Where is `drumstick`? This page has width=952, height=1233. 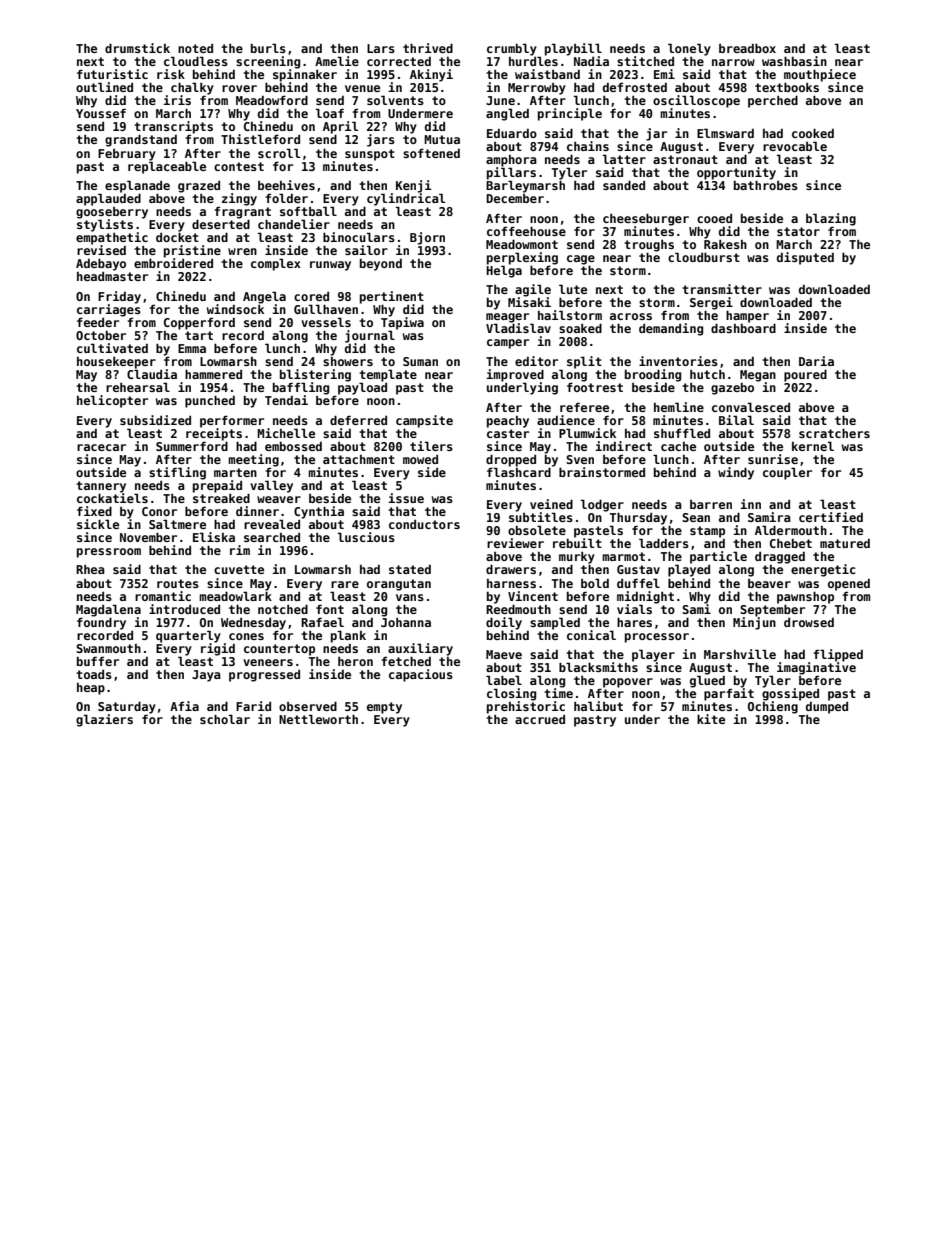 drumstick is located at coordinates (137, 48).
